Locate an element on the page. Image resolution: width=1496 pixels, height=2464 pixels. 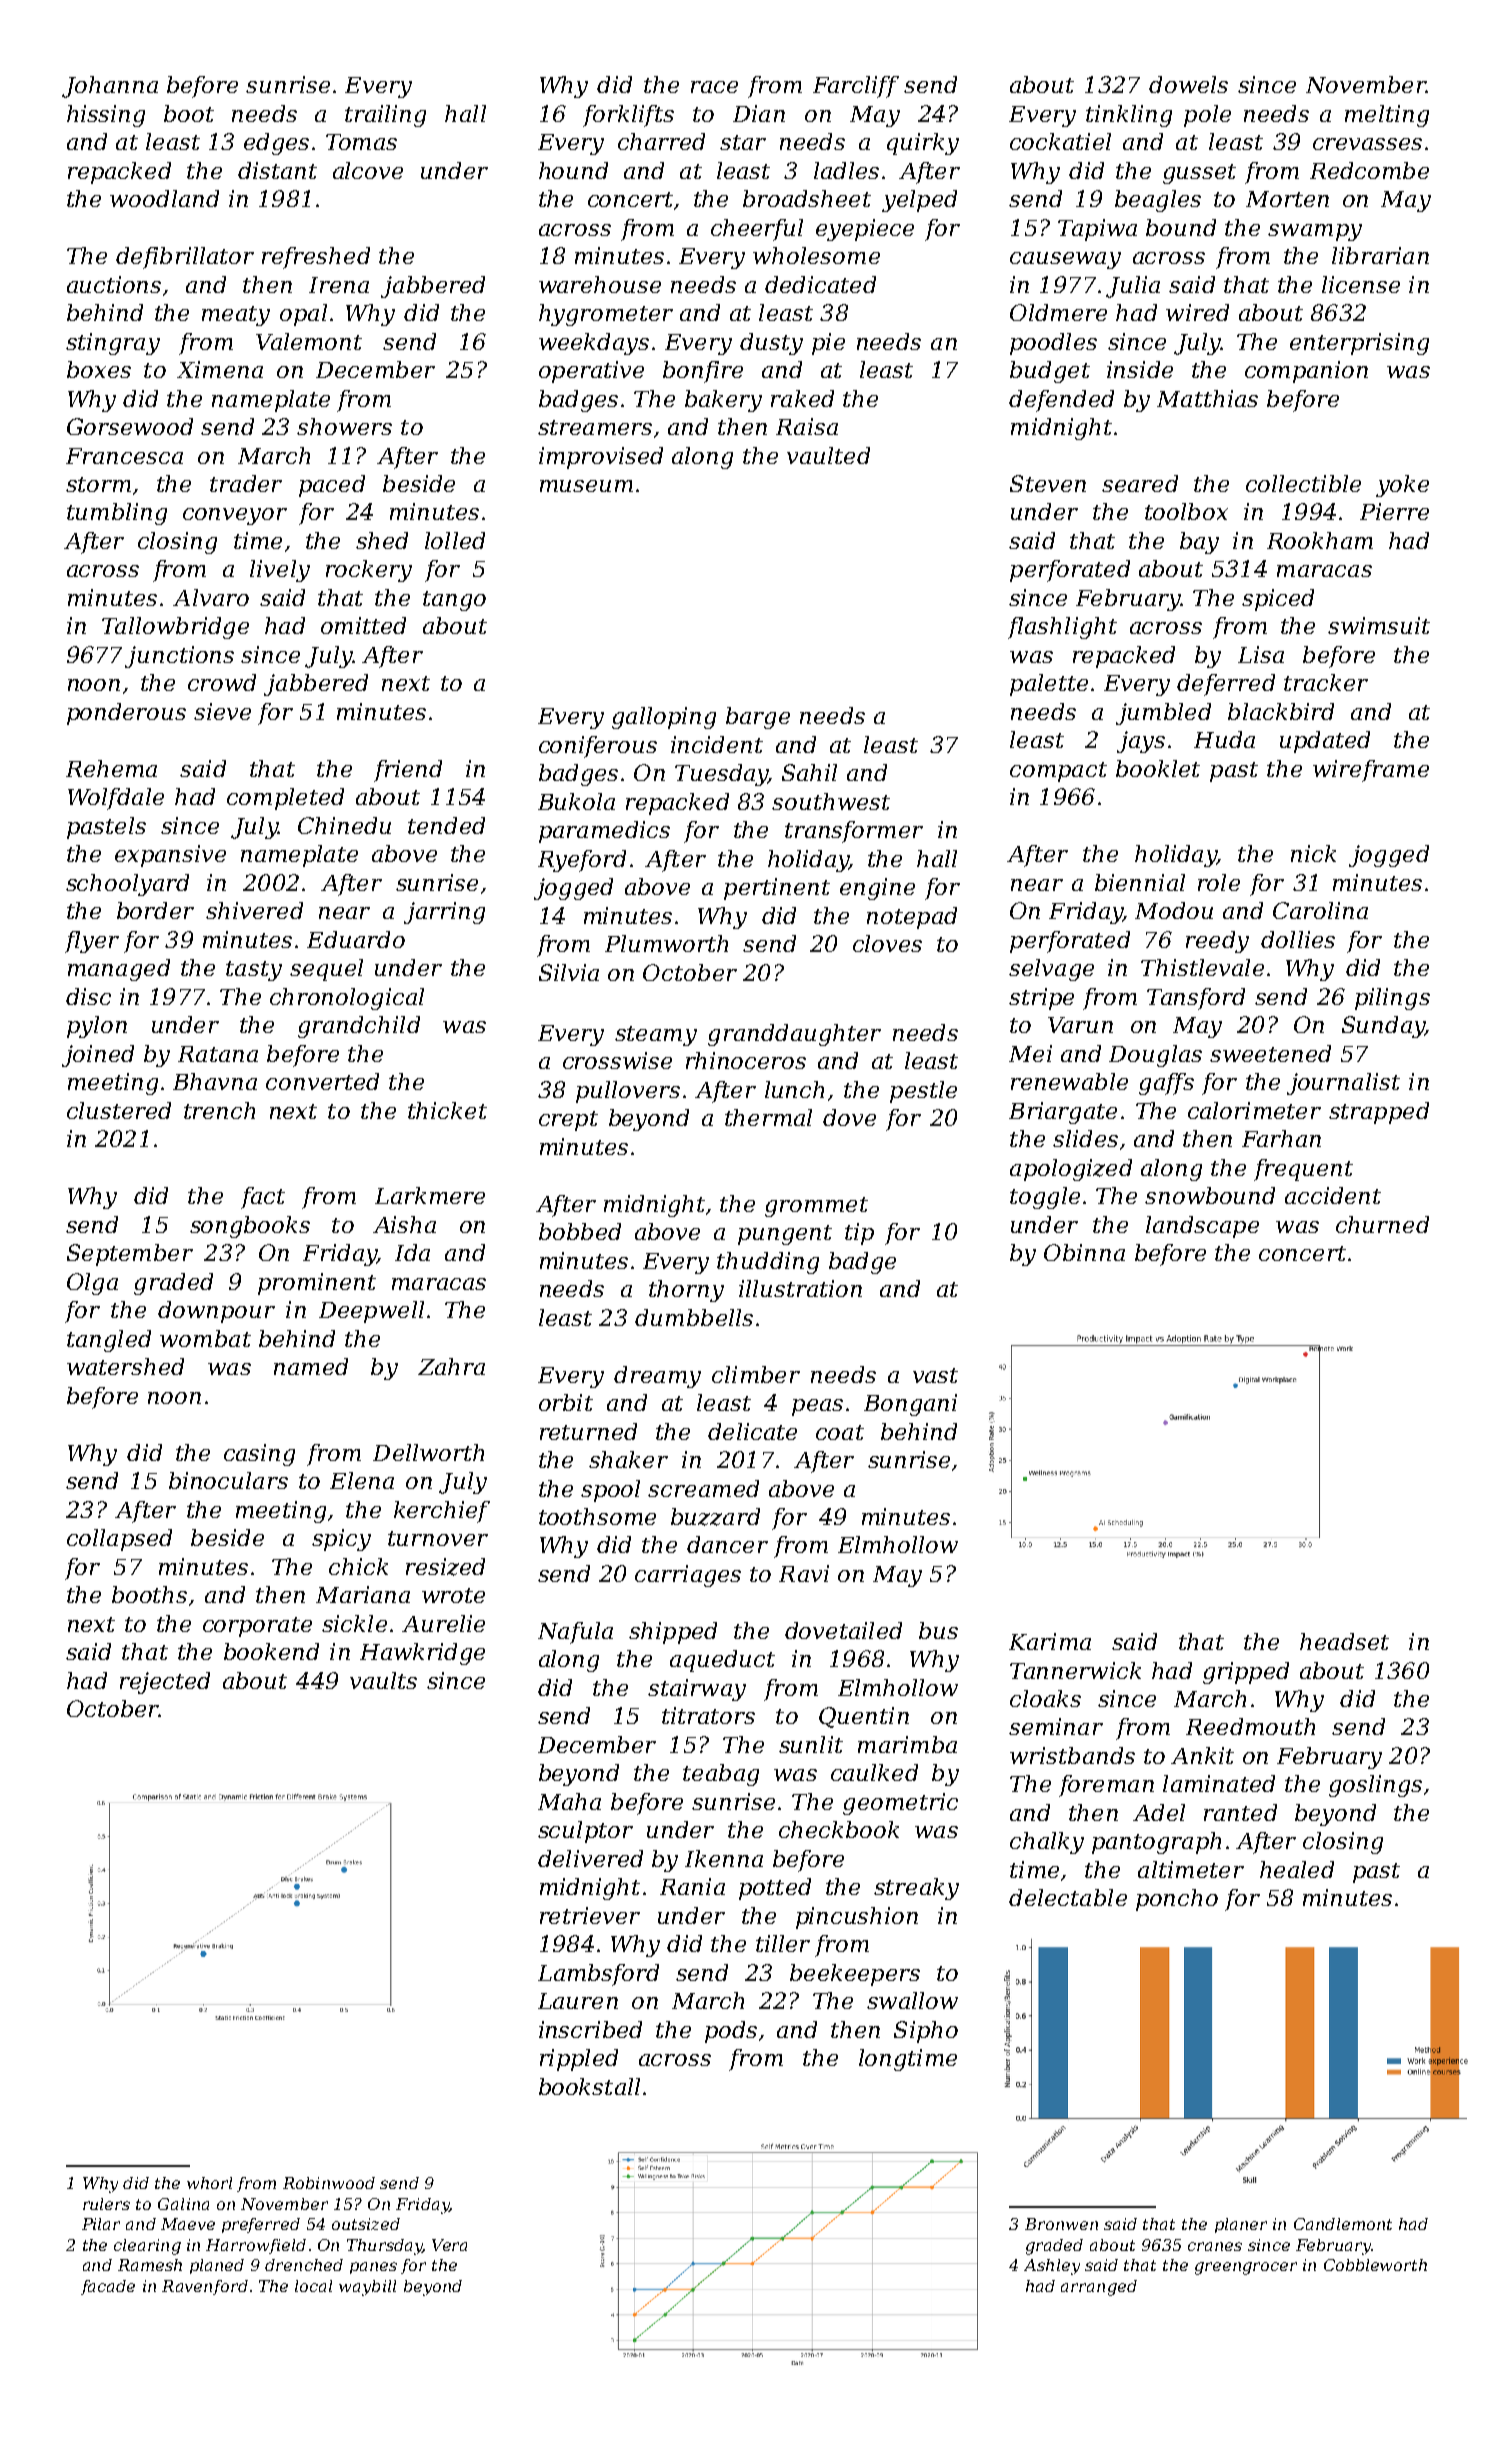
Obinna is located at coordinates (1084, 1252).
